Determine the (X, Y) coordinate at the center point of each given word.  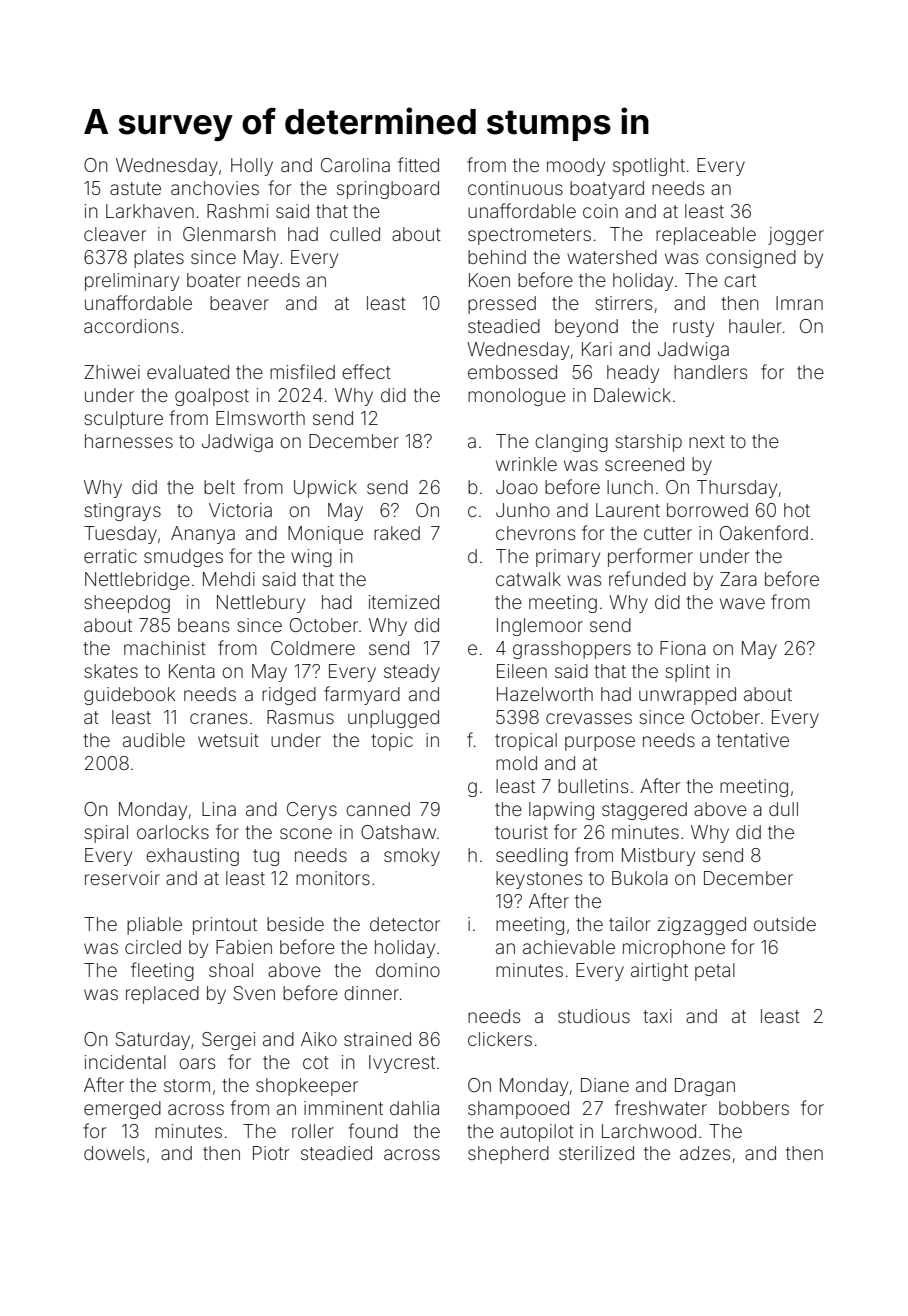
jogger (796, 236)
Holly (252, 167)
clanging (571, 443)
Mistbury (658, 857)
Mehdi (229, 579)
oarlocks (173, 832)
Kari (597, 349)
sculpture (124, 420)
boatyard (607, 190)
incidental (125, 1062)
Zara (738, 579)
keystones (539, 880)
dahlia (414, 1108)
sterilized (596, 1153)
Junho (523, 510)
